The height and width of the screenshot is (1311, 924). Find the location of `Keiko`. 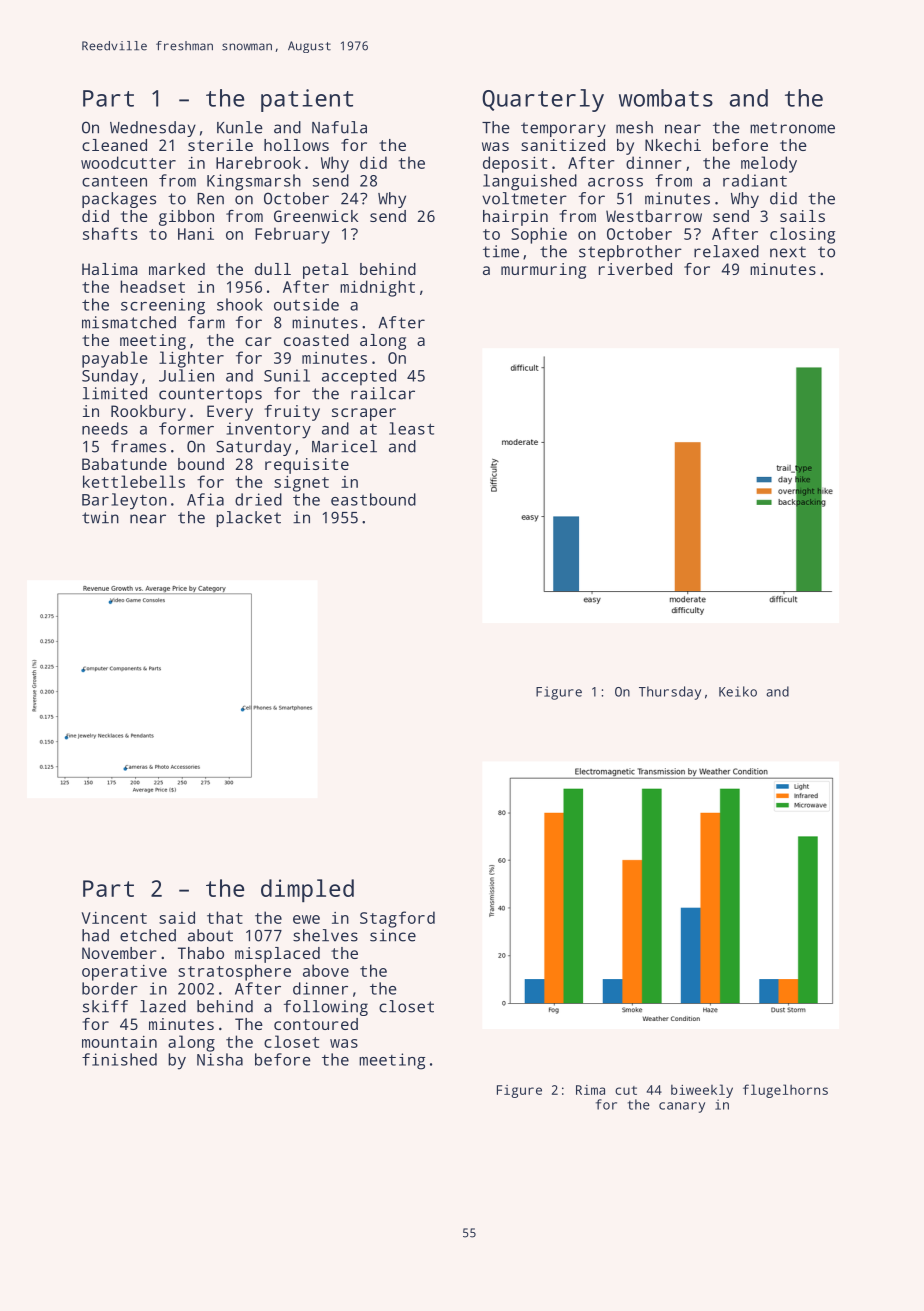

Keiko is located at coordinates (738, 691).
